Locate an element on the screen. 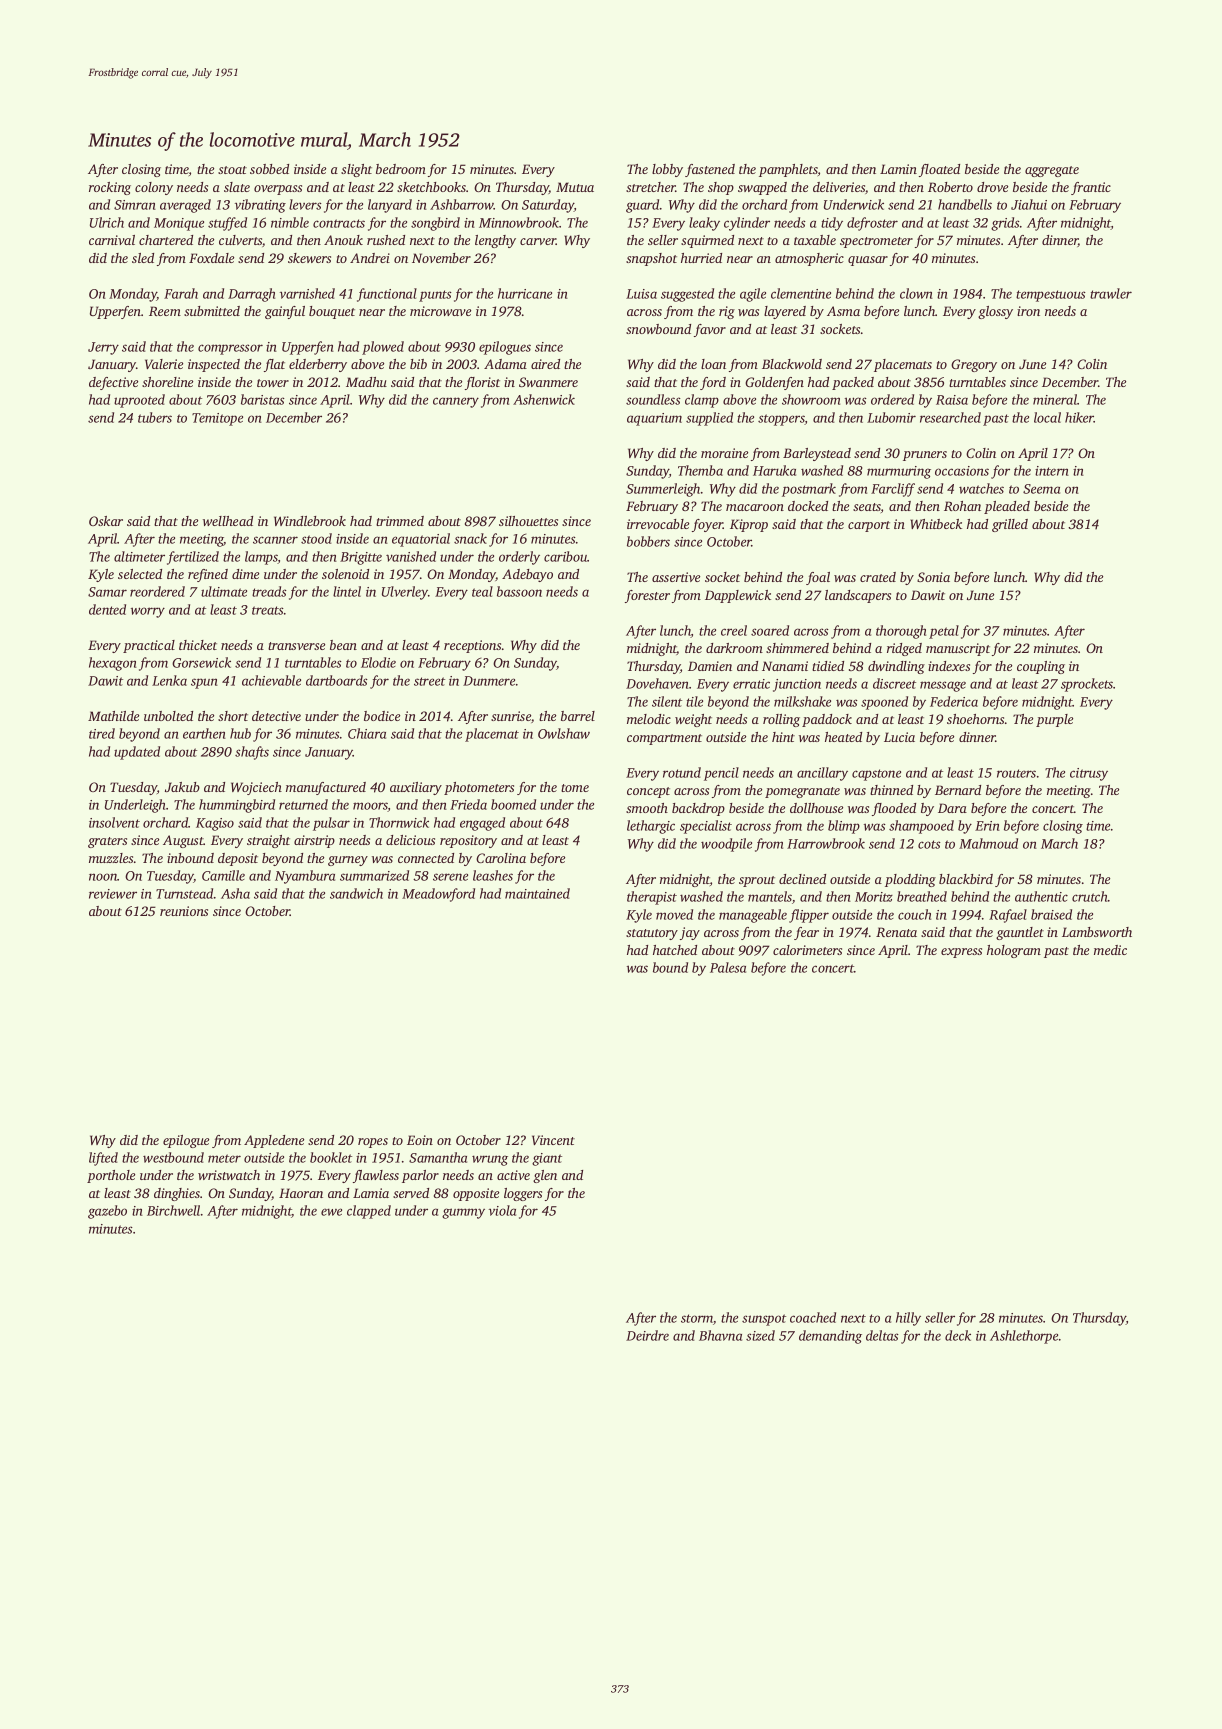 The width and height of the screenshot is (1222, 1729). Palesa is located at coordinates (728, 967).
